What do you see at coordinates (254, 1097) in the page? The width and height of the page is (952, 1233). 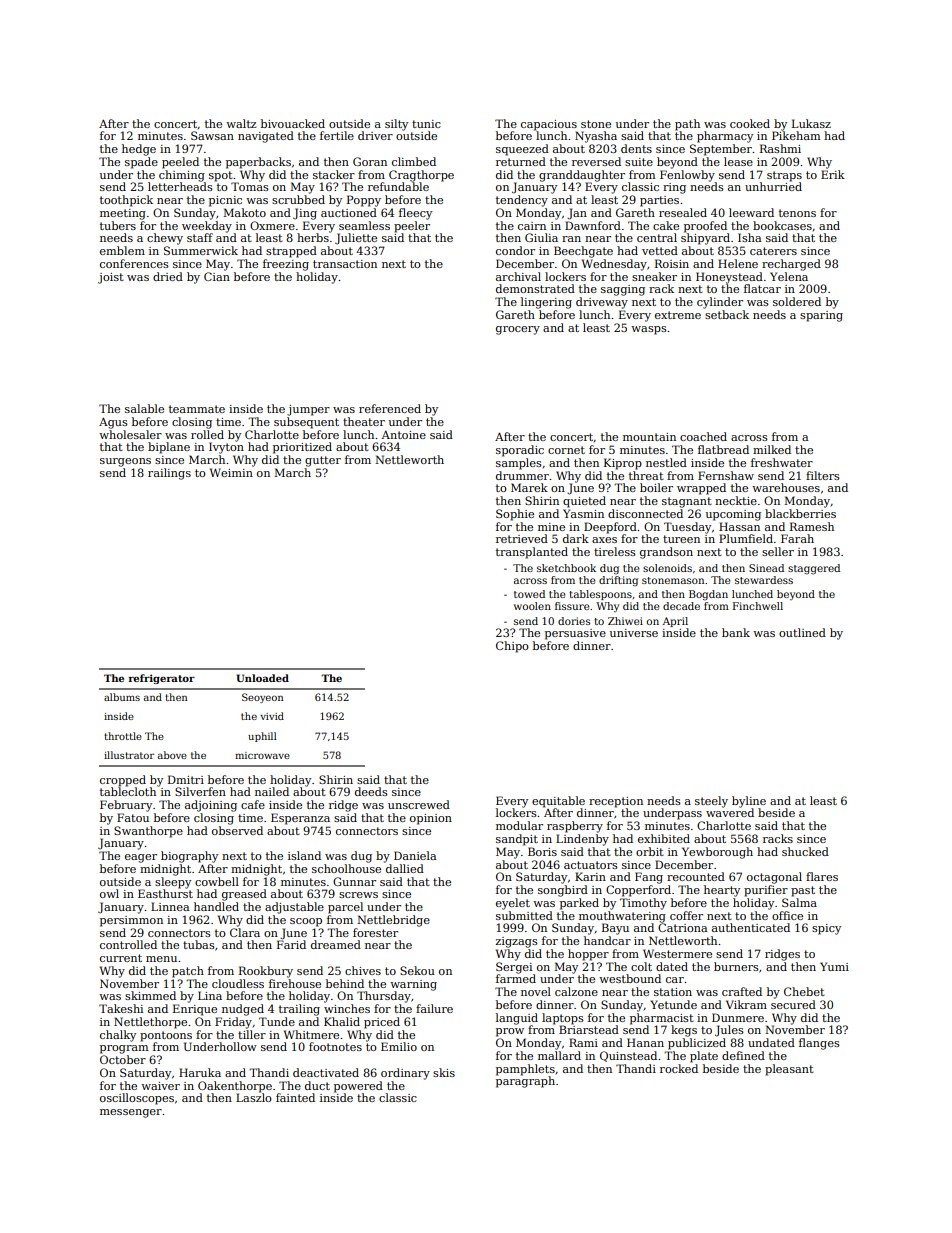 I see `Laszlo` at bounding box center [254, 1097].
